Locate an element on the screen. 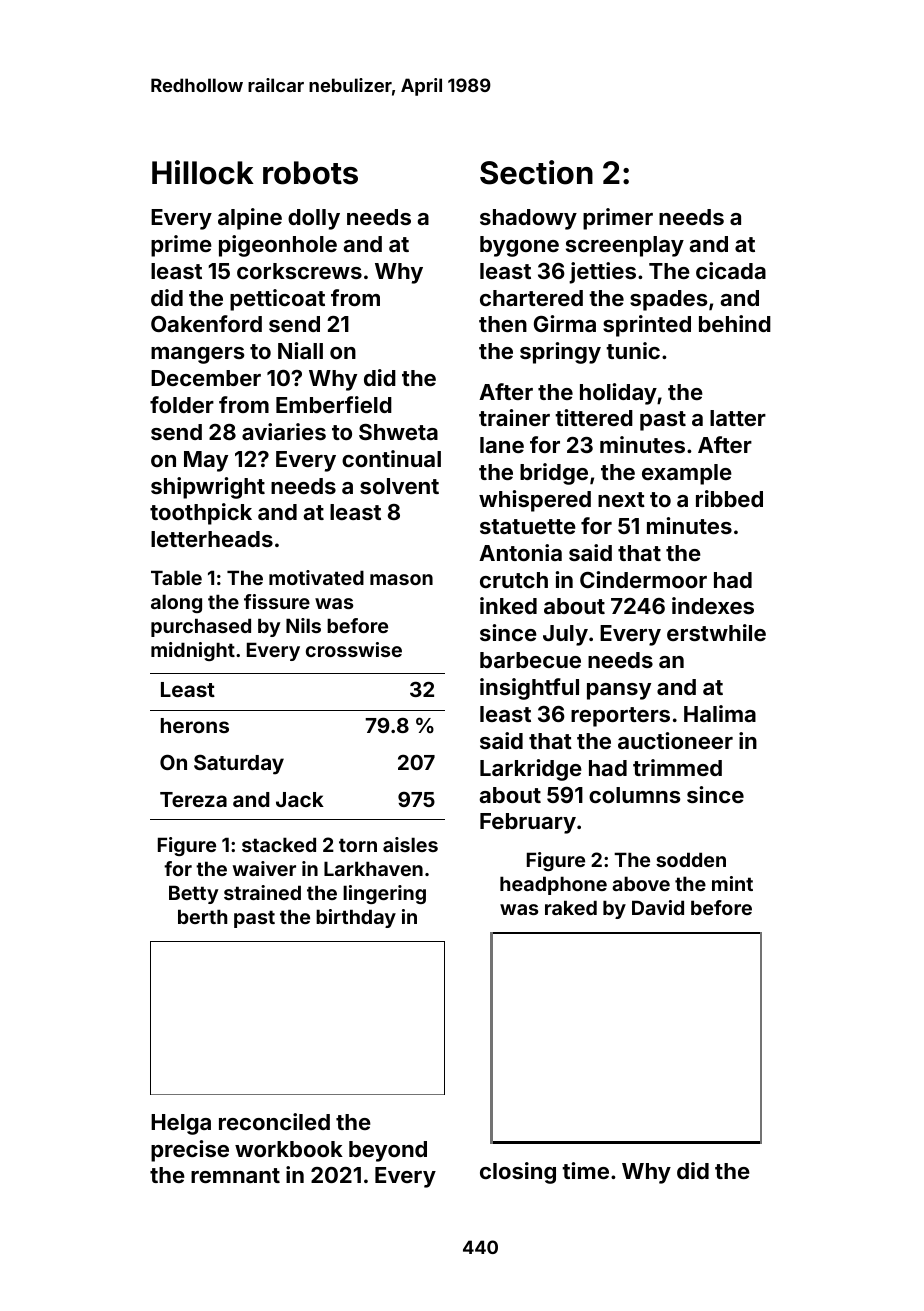 Image resolution: width=924 pixels, height=1311 pixels. then is located at coordinates (503, 324).
